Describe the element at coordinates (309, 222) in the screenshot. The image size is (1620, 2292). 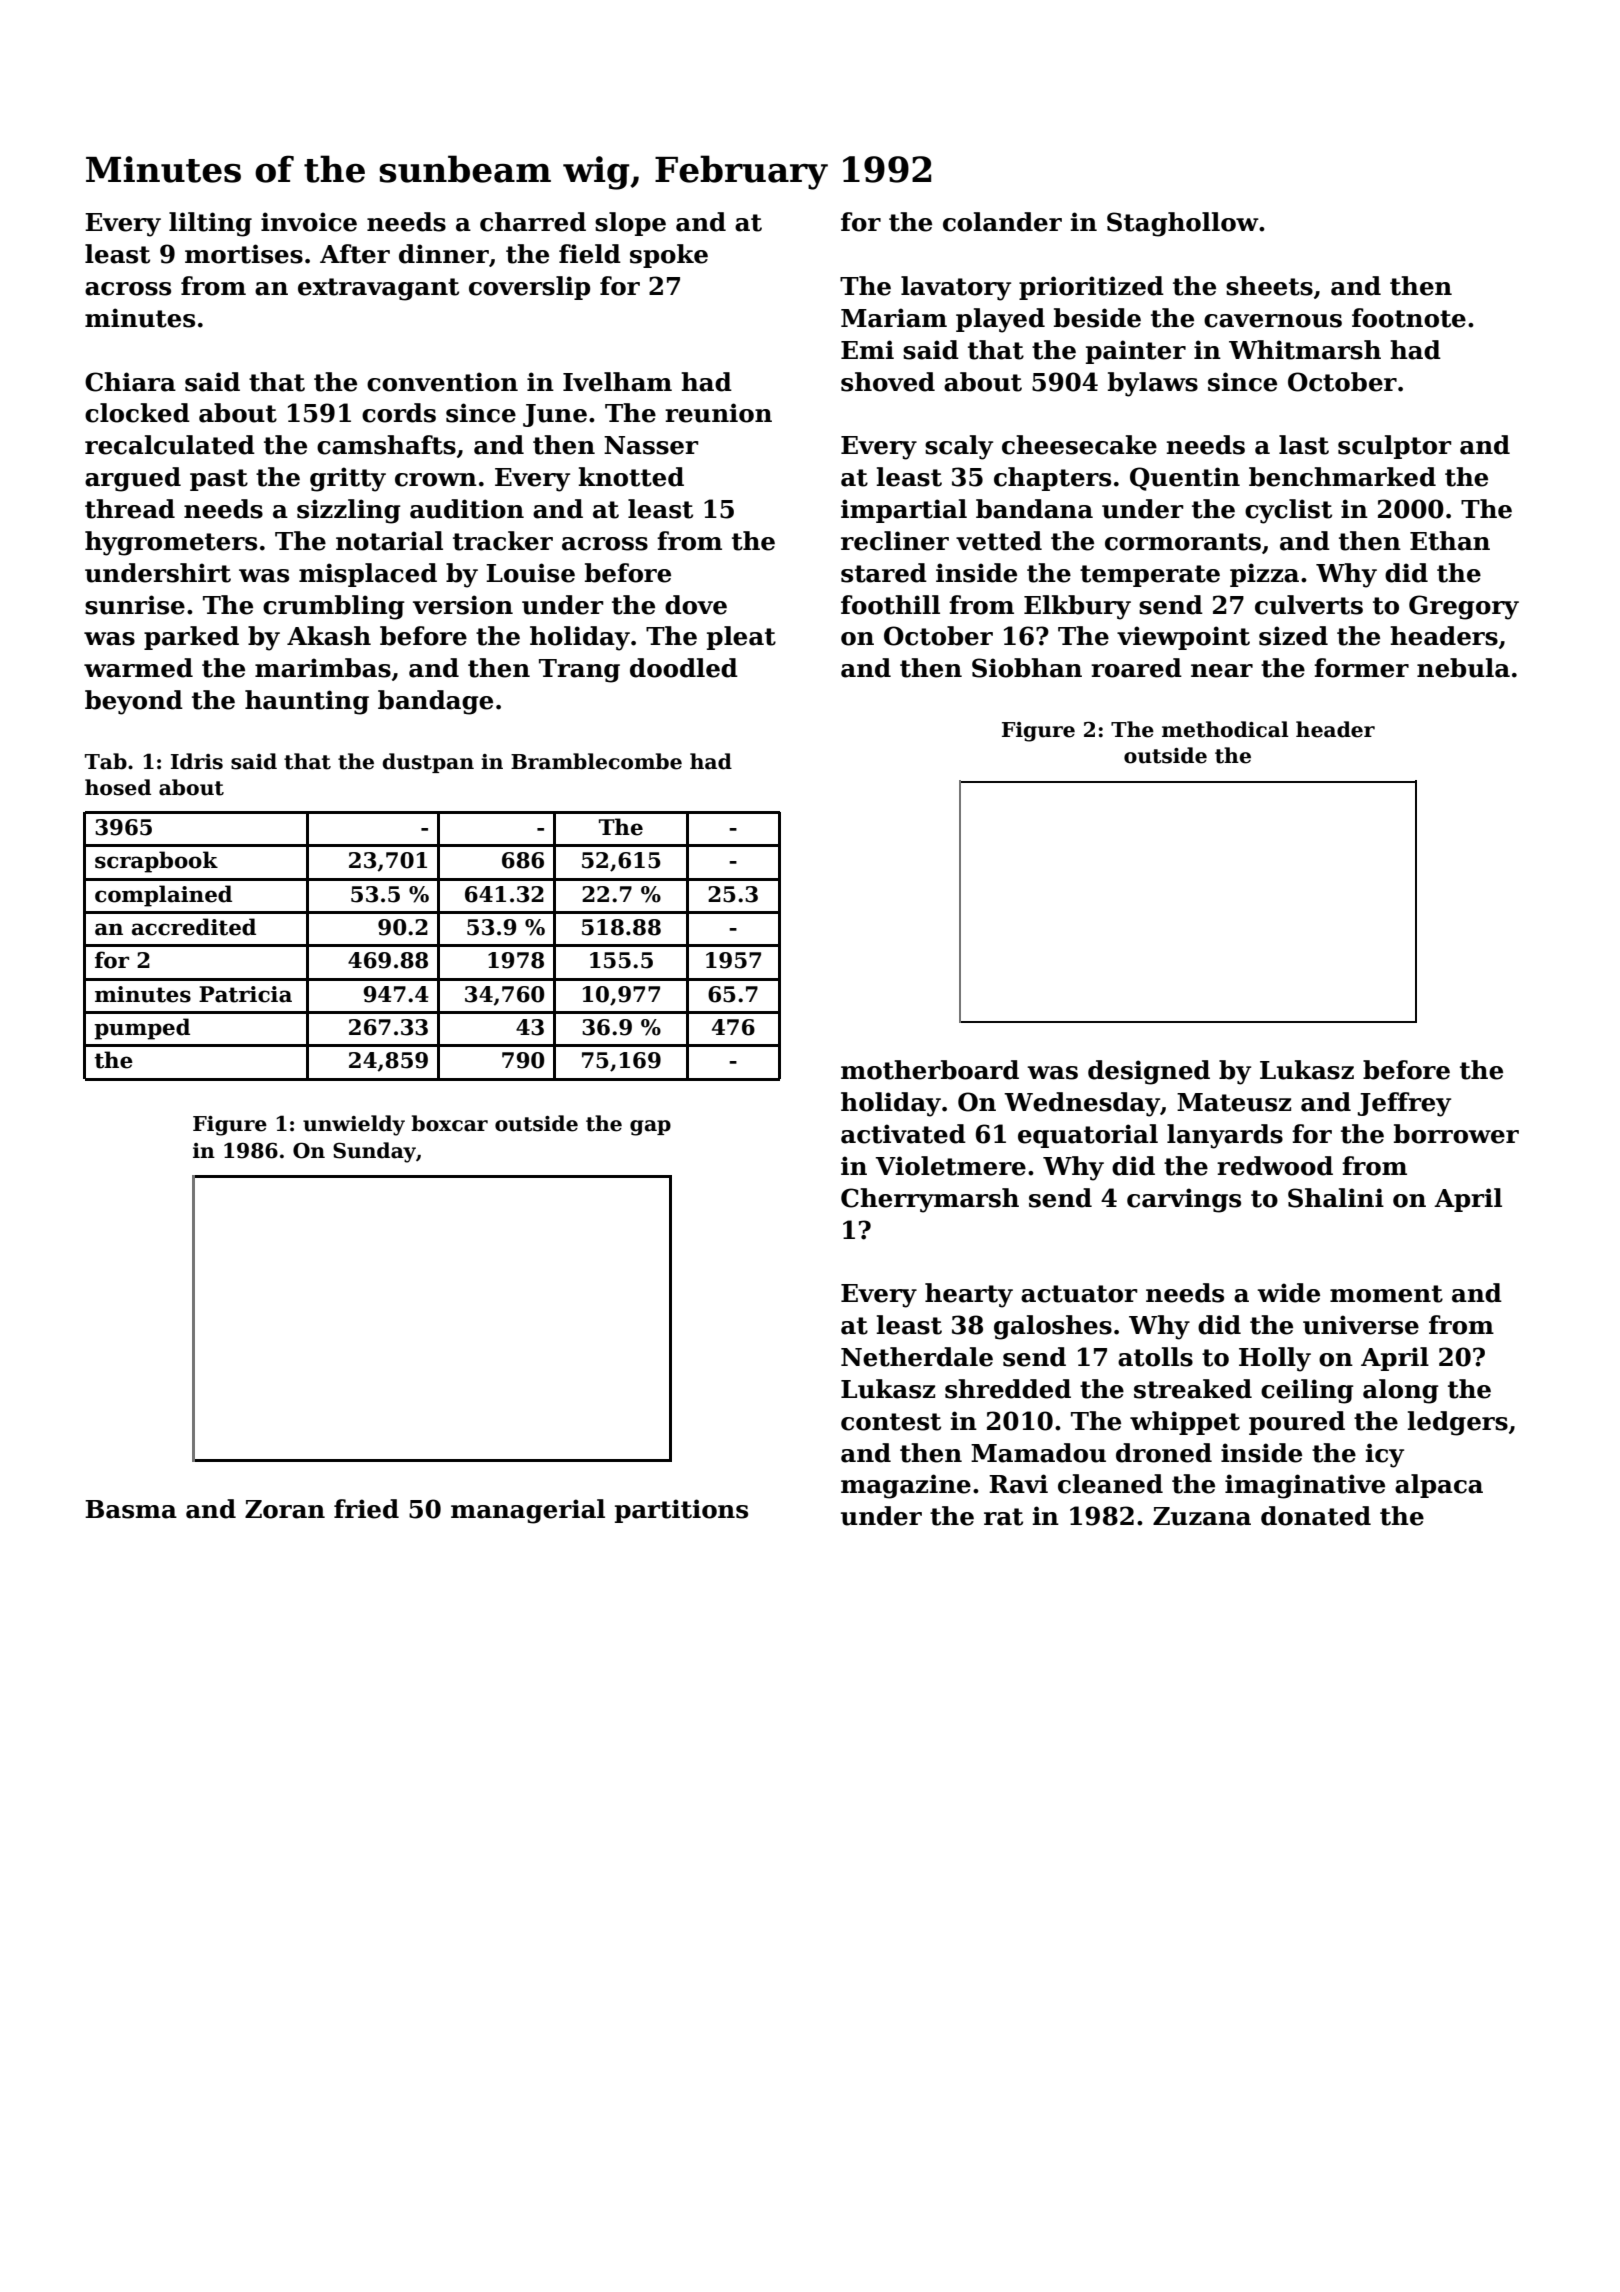
I see `invoice` at that location.
